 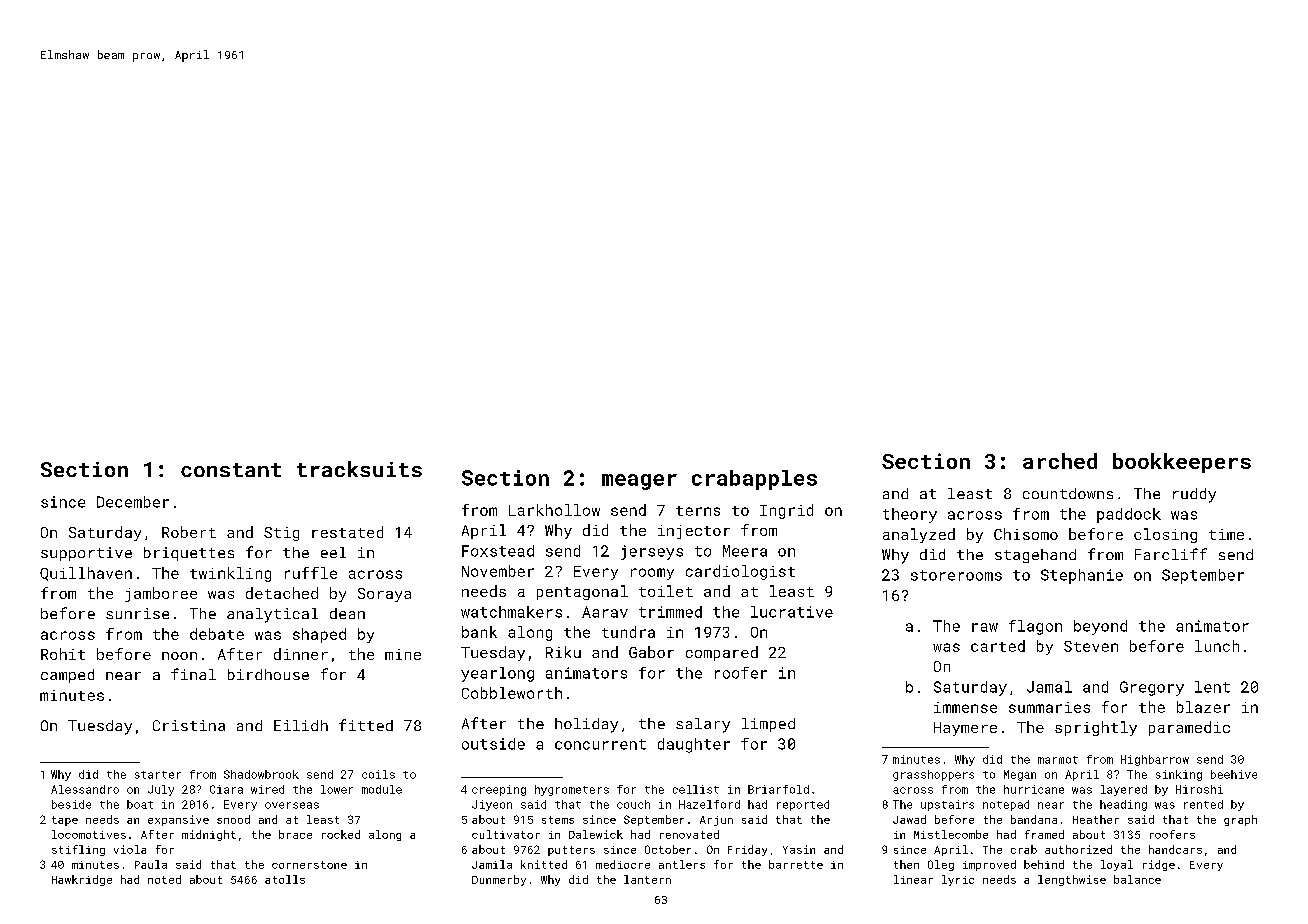 I want to click on lyric, so click(x=958, y=880).
